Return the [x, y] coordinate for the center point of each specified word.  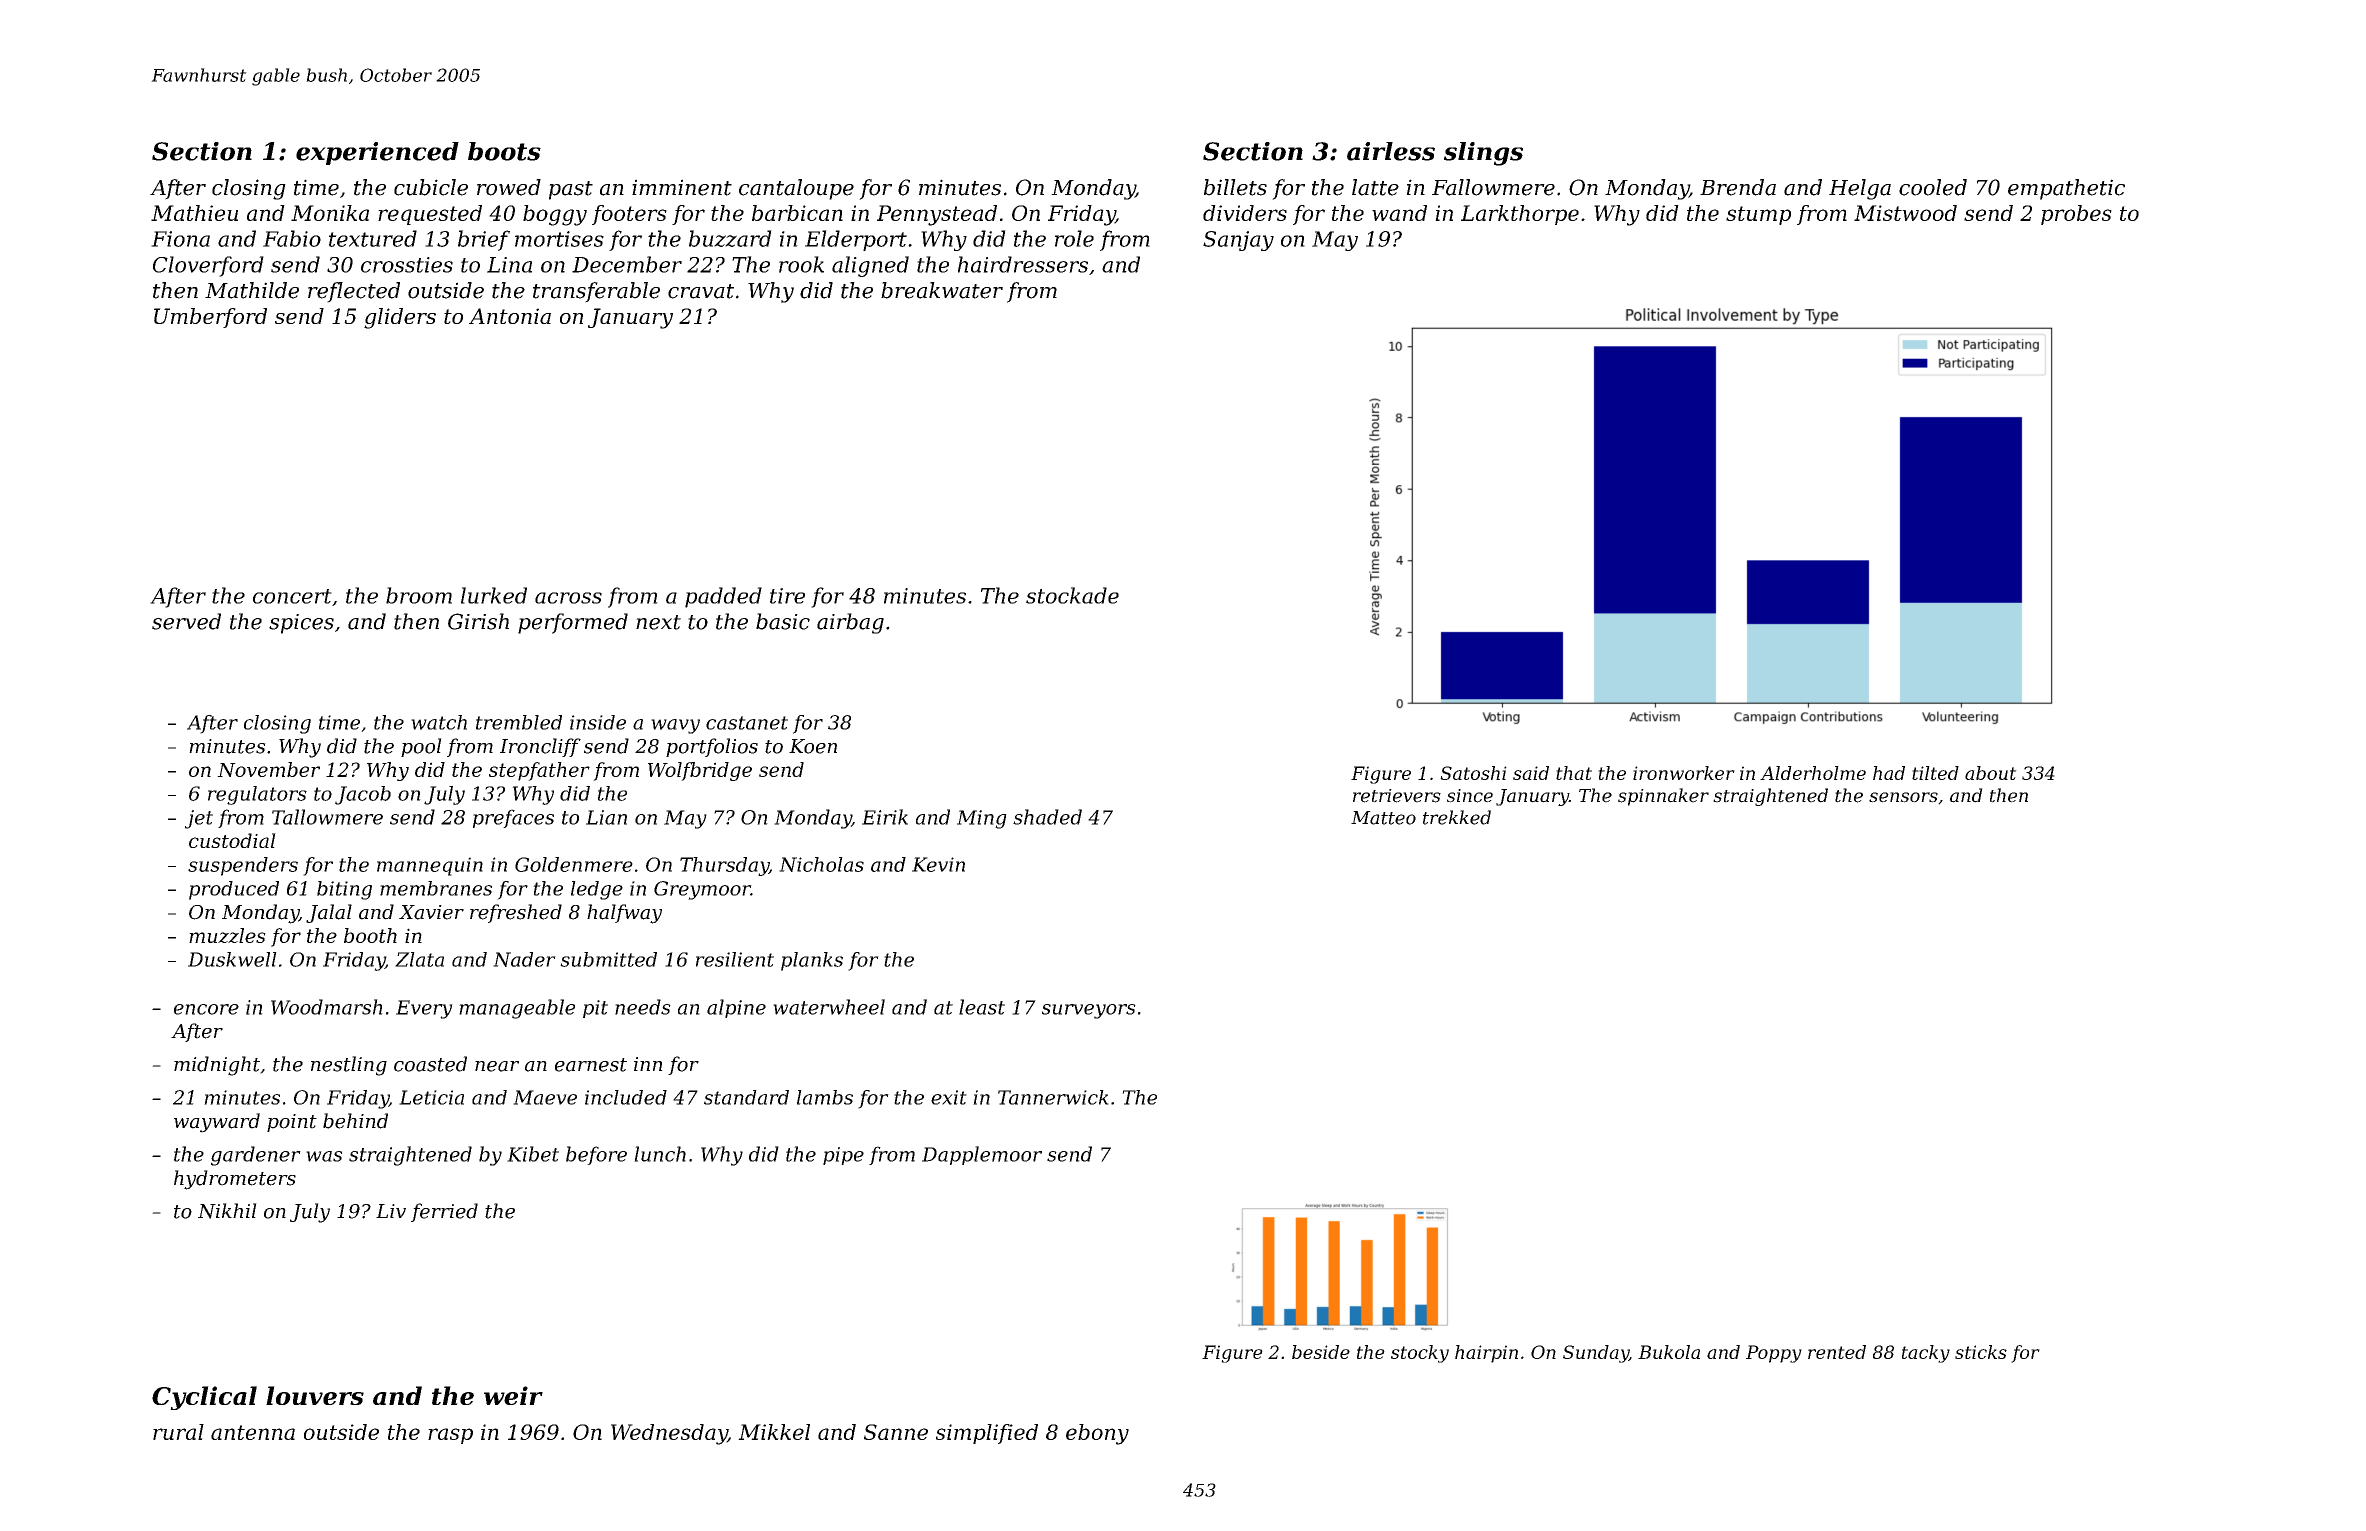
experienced [377, 153]
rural [178, 1432]
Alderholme [1813, 773]
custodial [232, 840]
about [1991, 773]
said [1531, 773]
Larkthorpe [1520, 215]
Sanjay [1238, 241]
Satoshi [1473, 773]
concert [292, 596]
